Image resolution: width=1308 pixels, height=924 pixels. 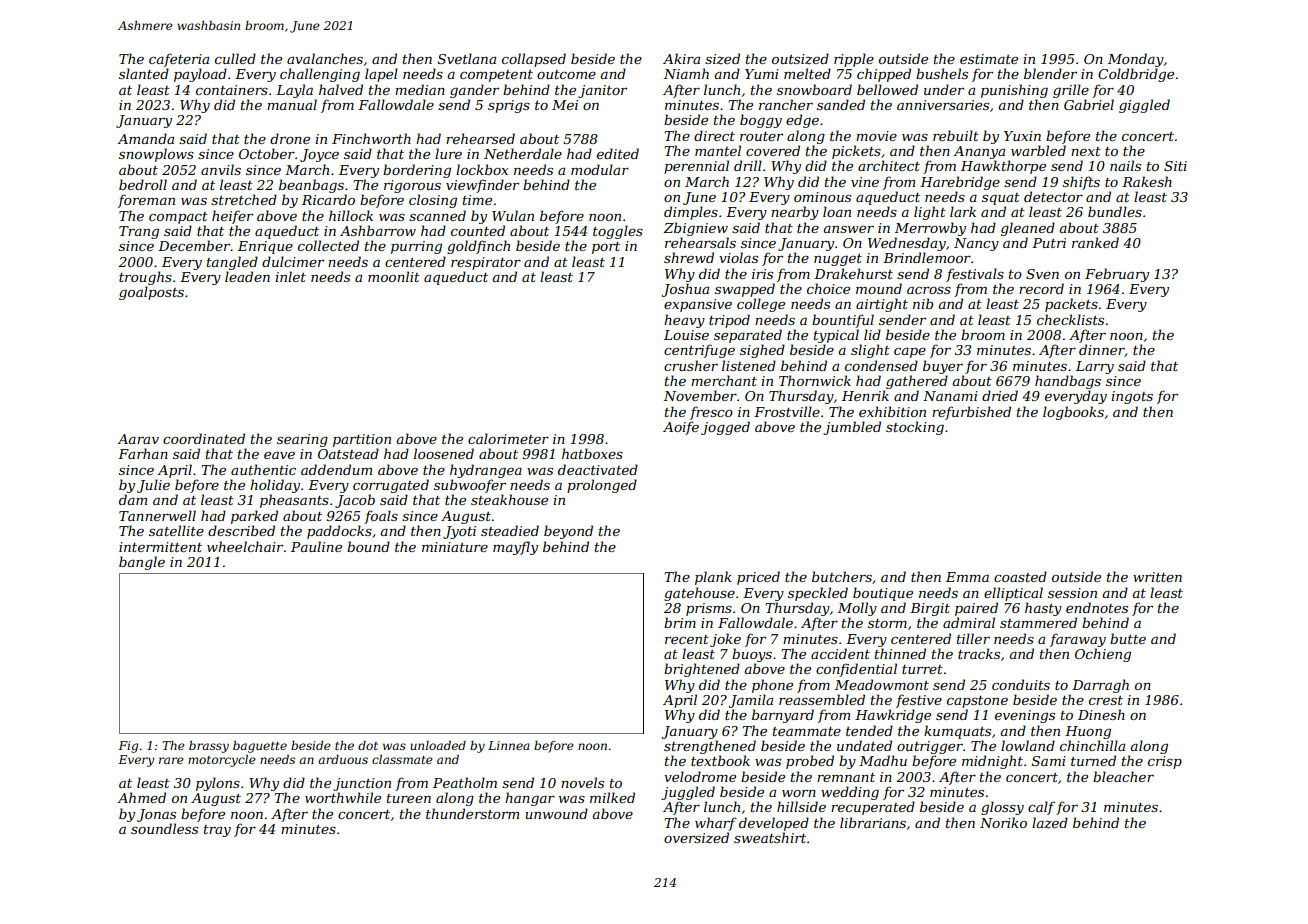 I want to click on Amanda, so click(x=145, y=138).
